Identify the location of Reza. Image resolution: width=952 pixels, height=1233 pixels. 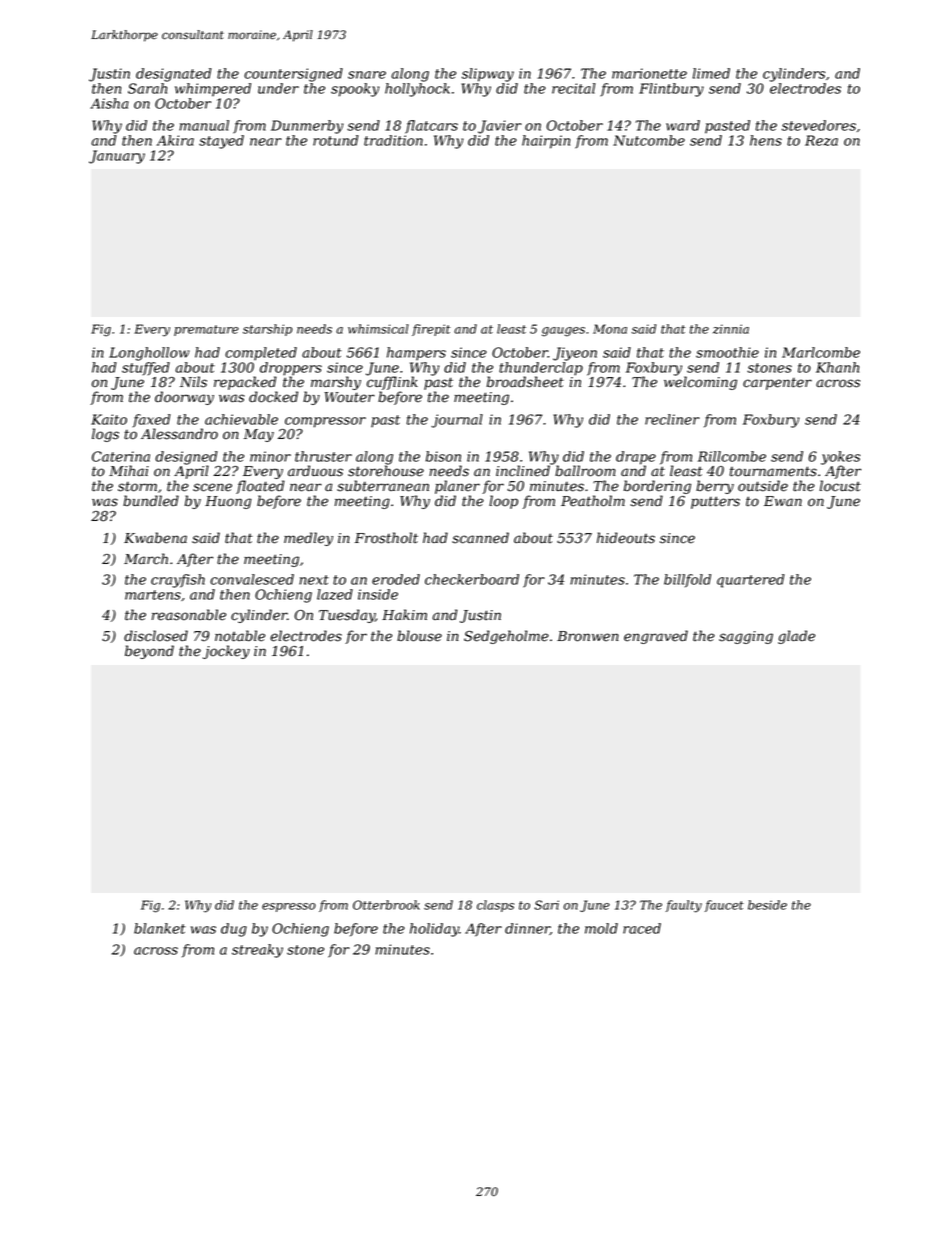
(821, 140).
